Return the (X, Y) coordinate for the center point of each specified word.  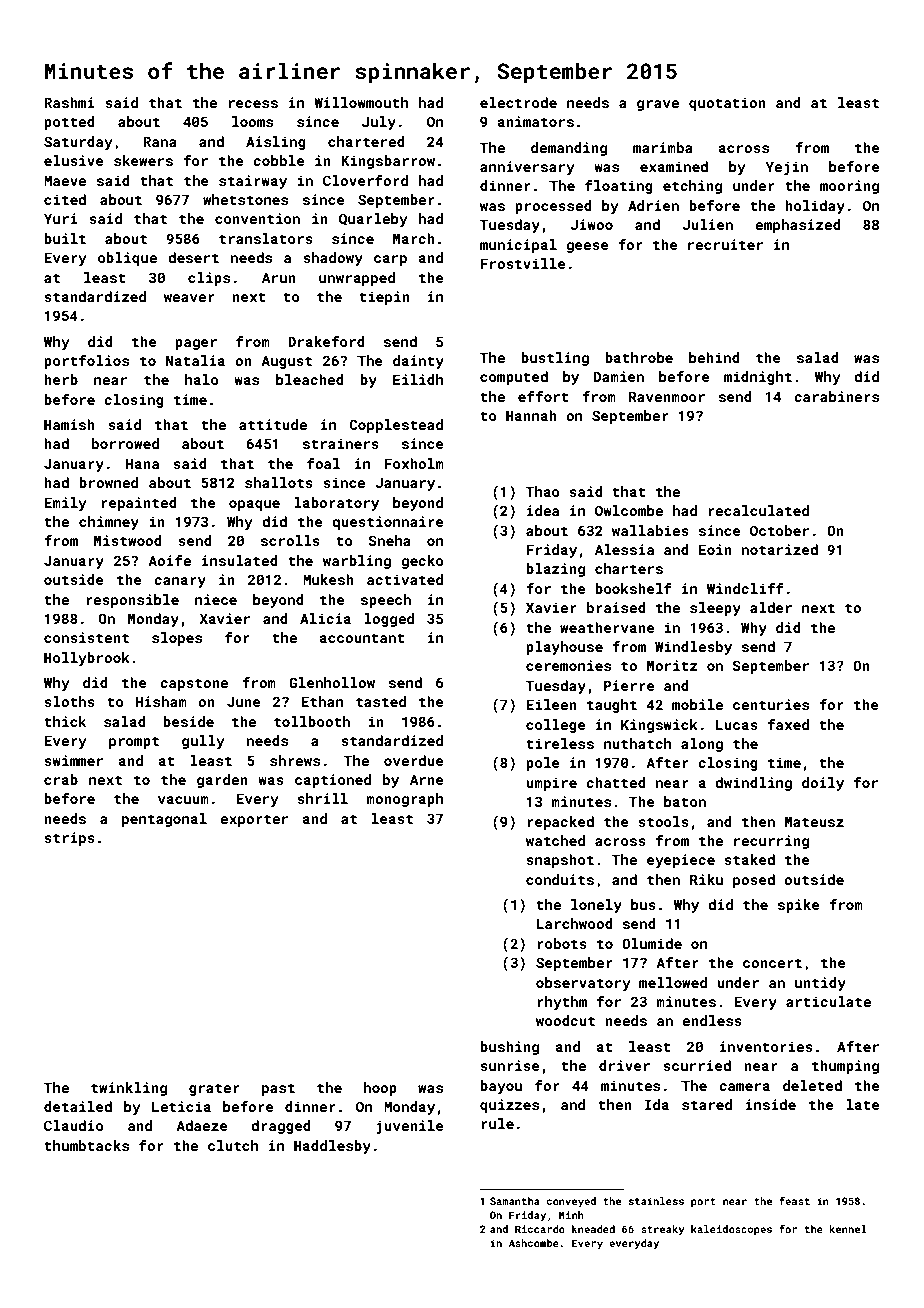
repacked (560, 823)
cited (65, 199)
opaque (254, 505)
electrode (518, 102)
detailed (78, 1106)
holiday (815, 207)
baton (685, 801)
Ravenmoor (667, 397)
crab (61, 779)
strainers (341, 443)
